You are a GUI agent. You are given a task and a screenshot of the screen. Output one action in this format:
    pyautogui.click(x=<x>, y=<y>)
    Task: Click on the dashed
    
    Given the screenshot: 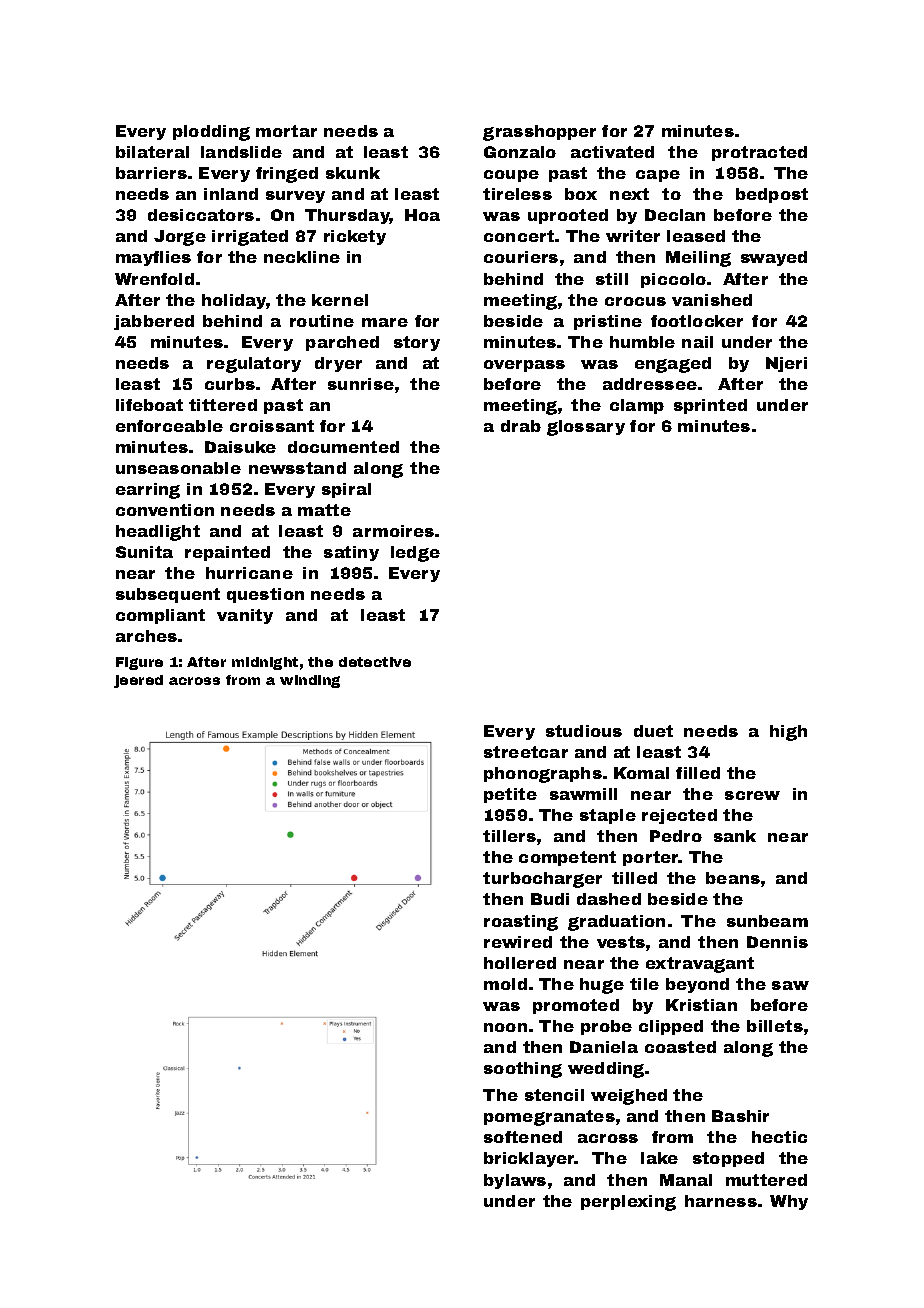 What is the action you would take?
    pyautogui.click(x=609, y=899)
